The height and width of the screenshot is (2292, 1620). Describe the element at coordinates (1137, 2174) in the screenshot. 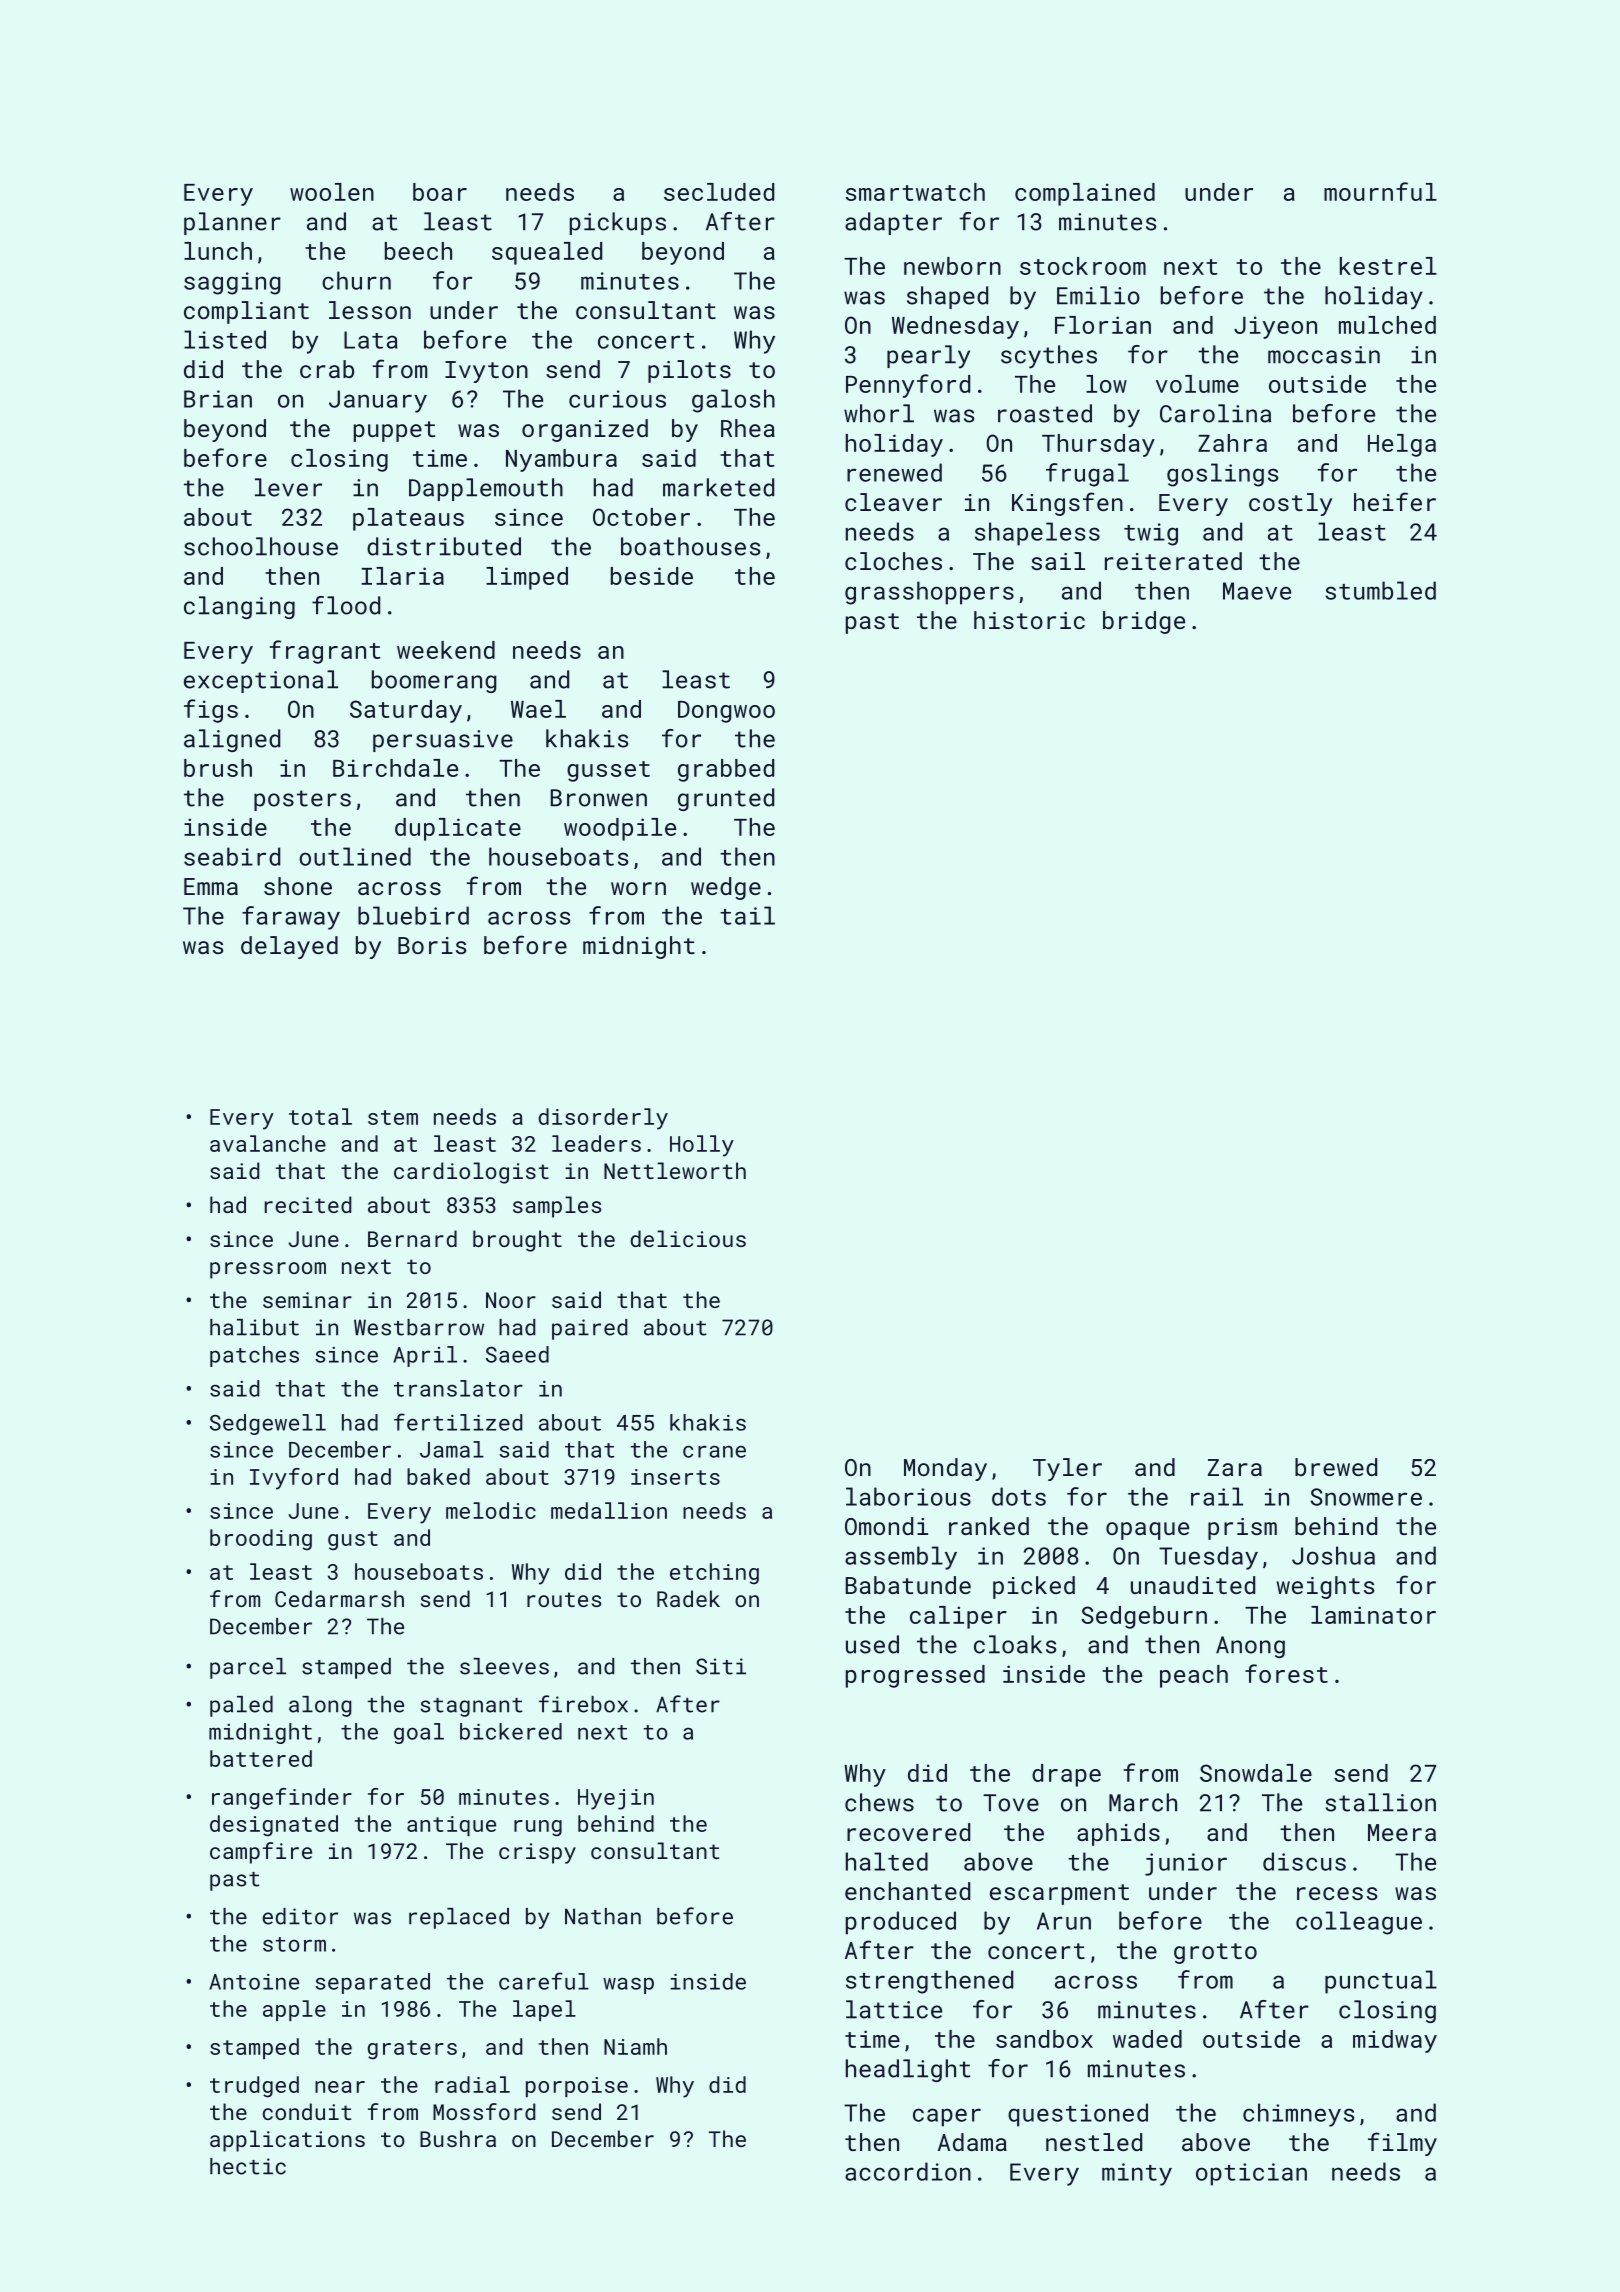

I see `minty` at that location.
